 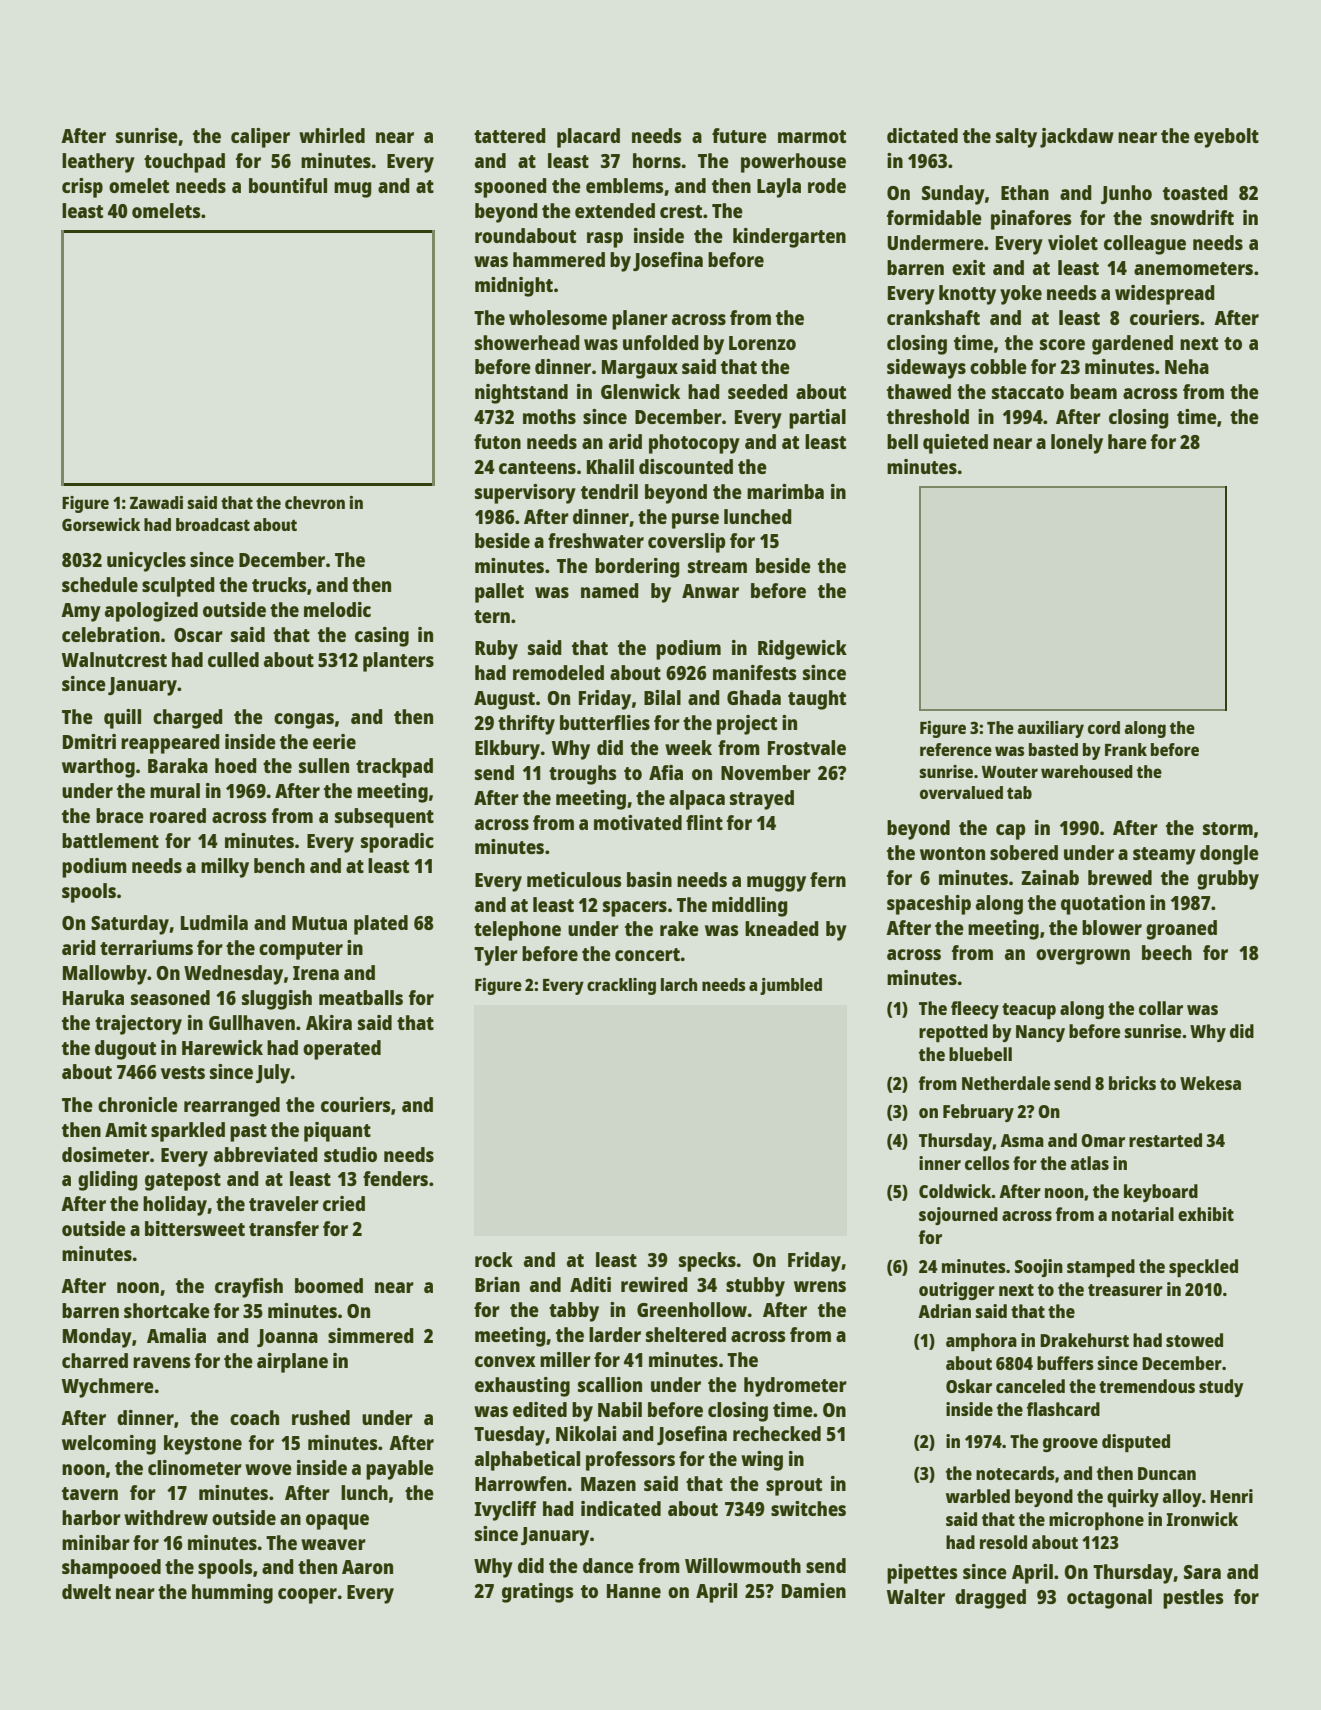 I want to click on salty, so click(x=1016, y=138).
